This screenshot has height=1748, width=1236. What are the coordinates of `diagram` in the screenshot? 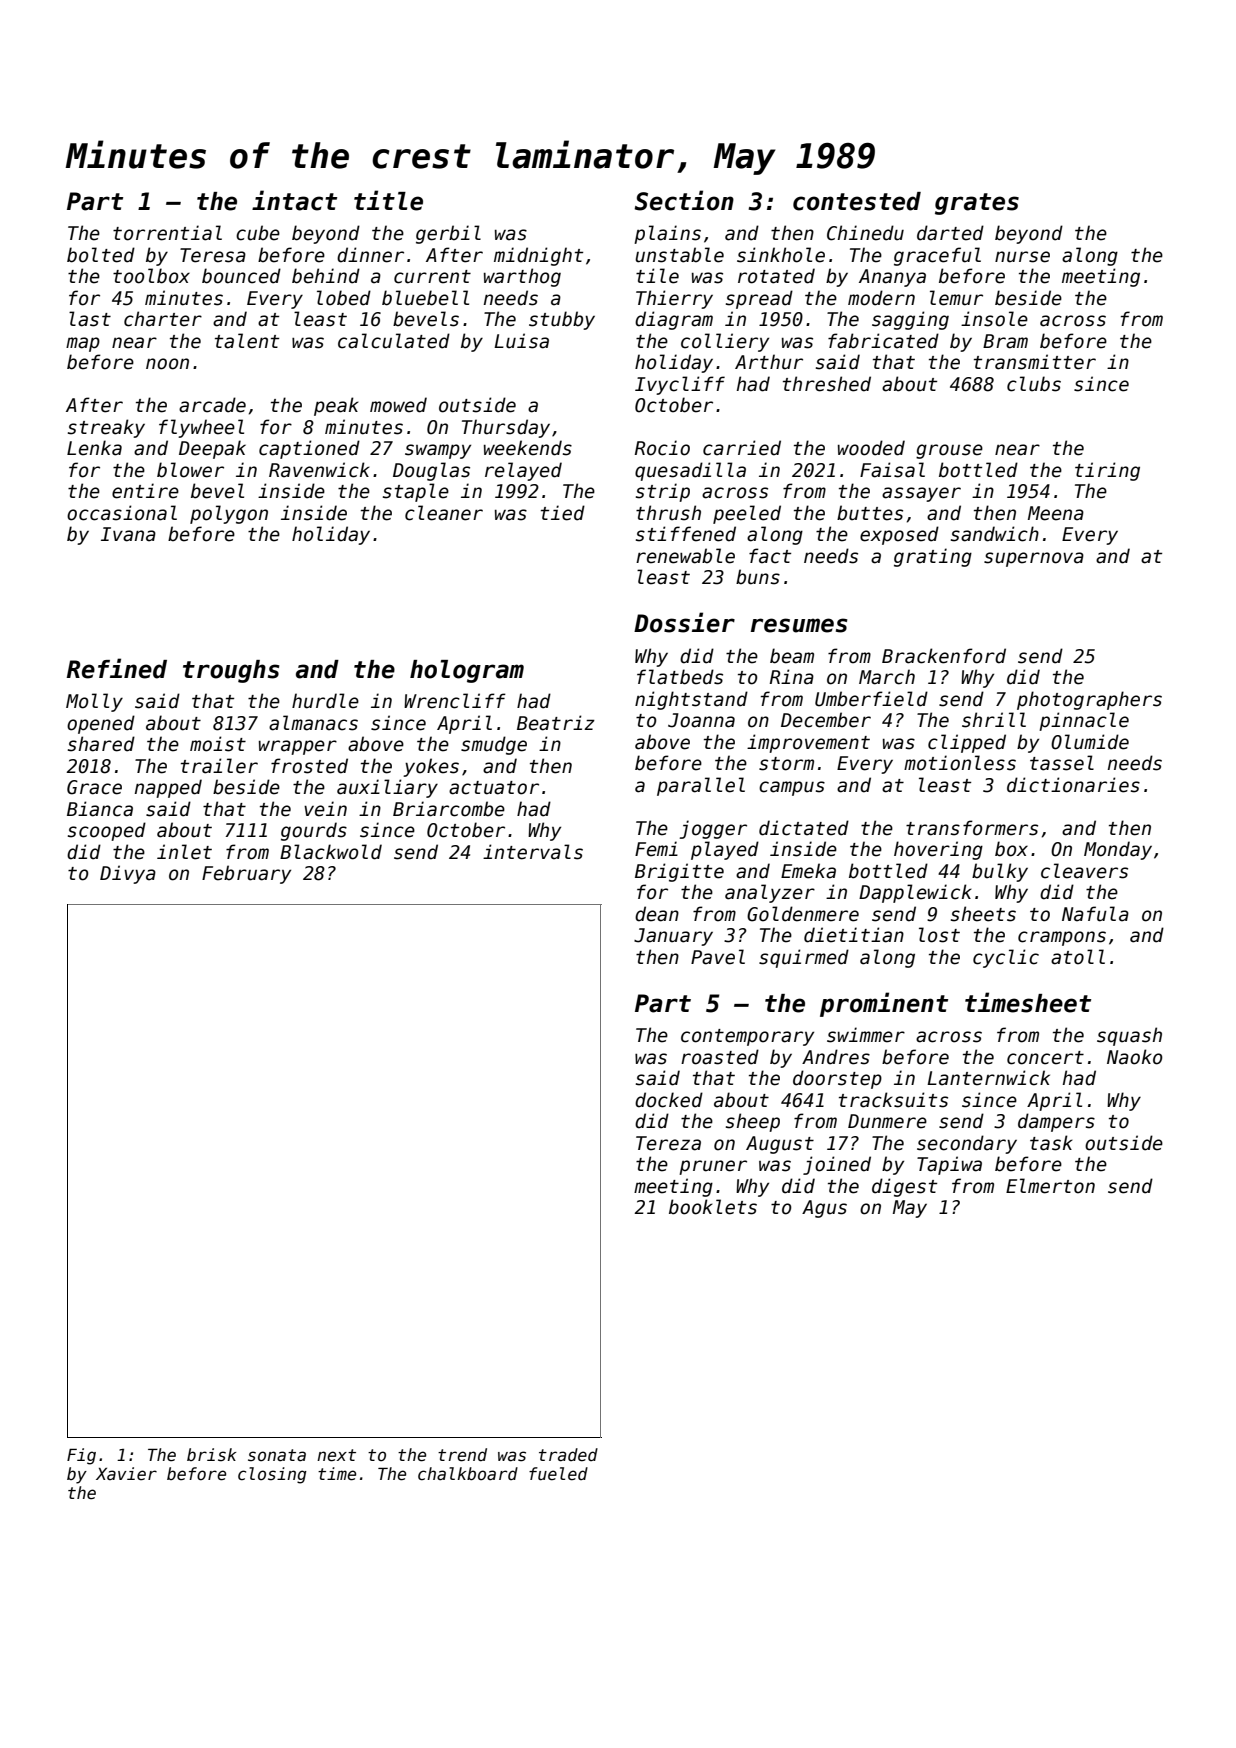 It's located at (674, 320).
